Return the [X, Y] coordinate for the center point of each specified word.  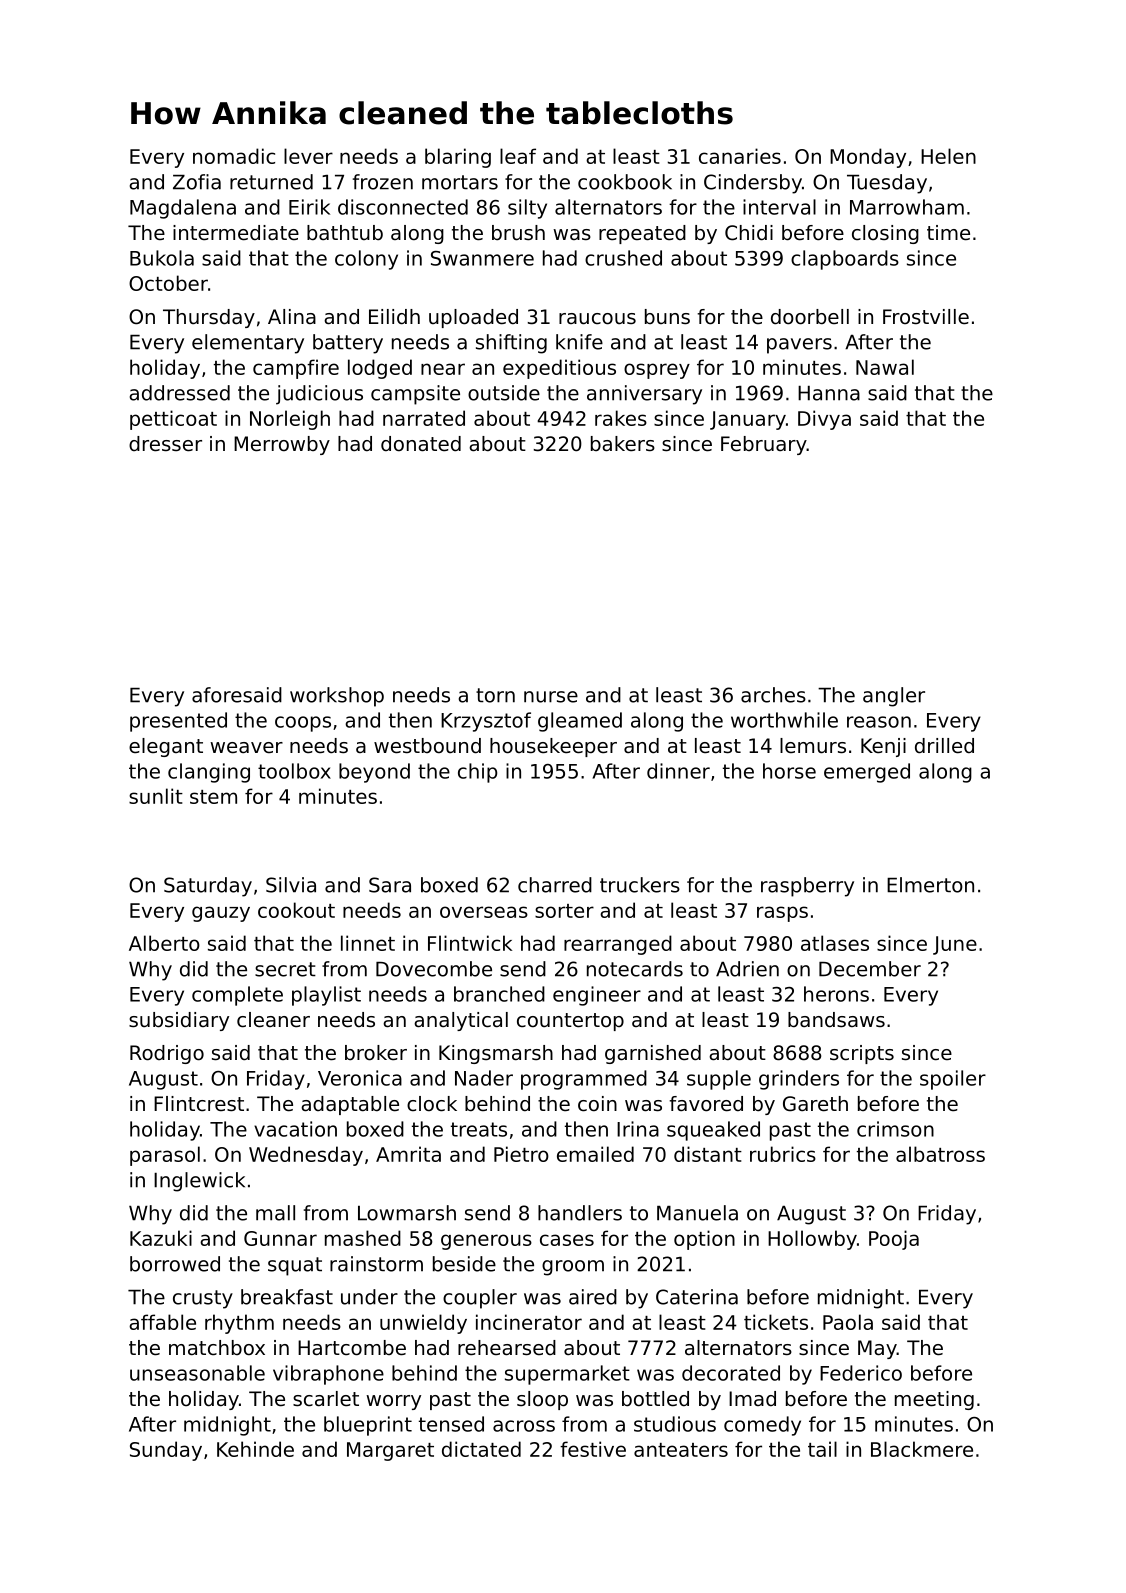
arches [773, 695]
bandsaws [836, 1020]
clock [432, 1104]
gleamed [580, 722]
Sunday [166, 1451]
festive [593, 1449]
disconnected [403, 207]
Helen [948, 156]
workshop [337, 697]
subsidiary [179, 1021]
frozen [383, 182]
